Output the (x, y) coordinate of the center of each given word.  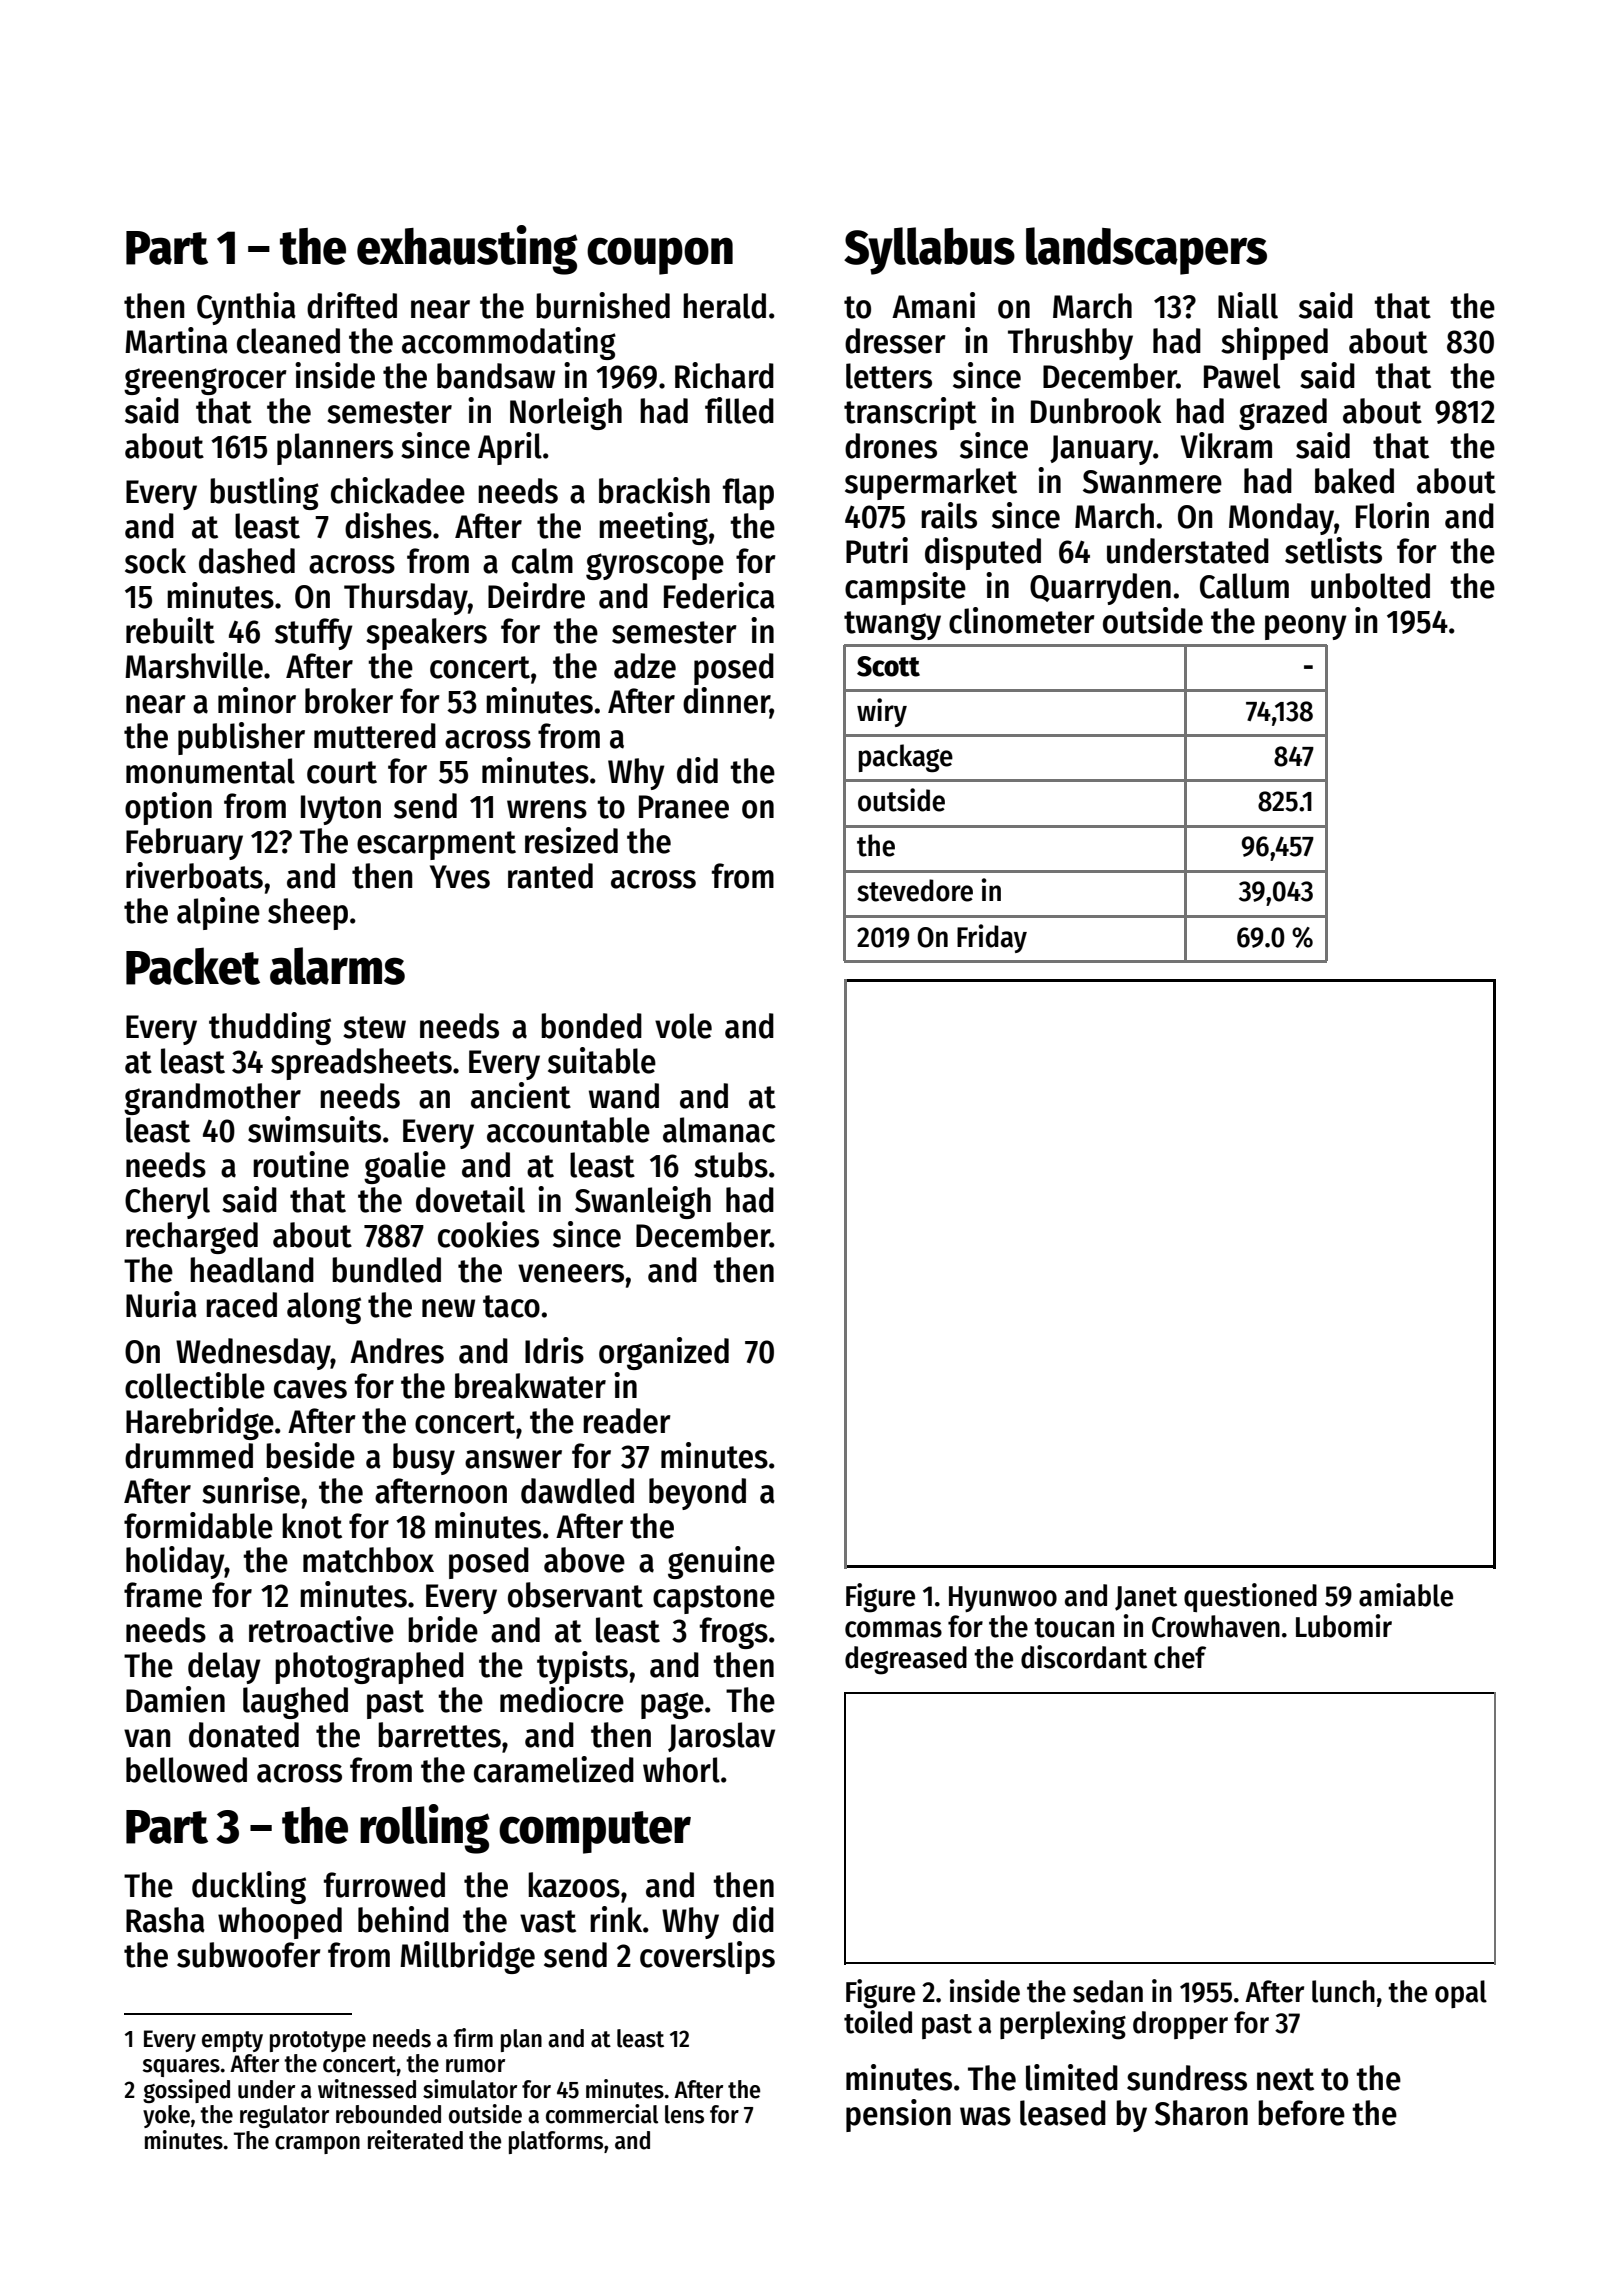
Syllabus (929, 251)
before (1301, 2113)
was (985, 2116)
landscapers (1146, 251)
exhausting (467, 250)
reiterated (415, 2140)
